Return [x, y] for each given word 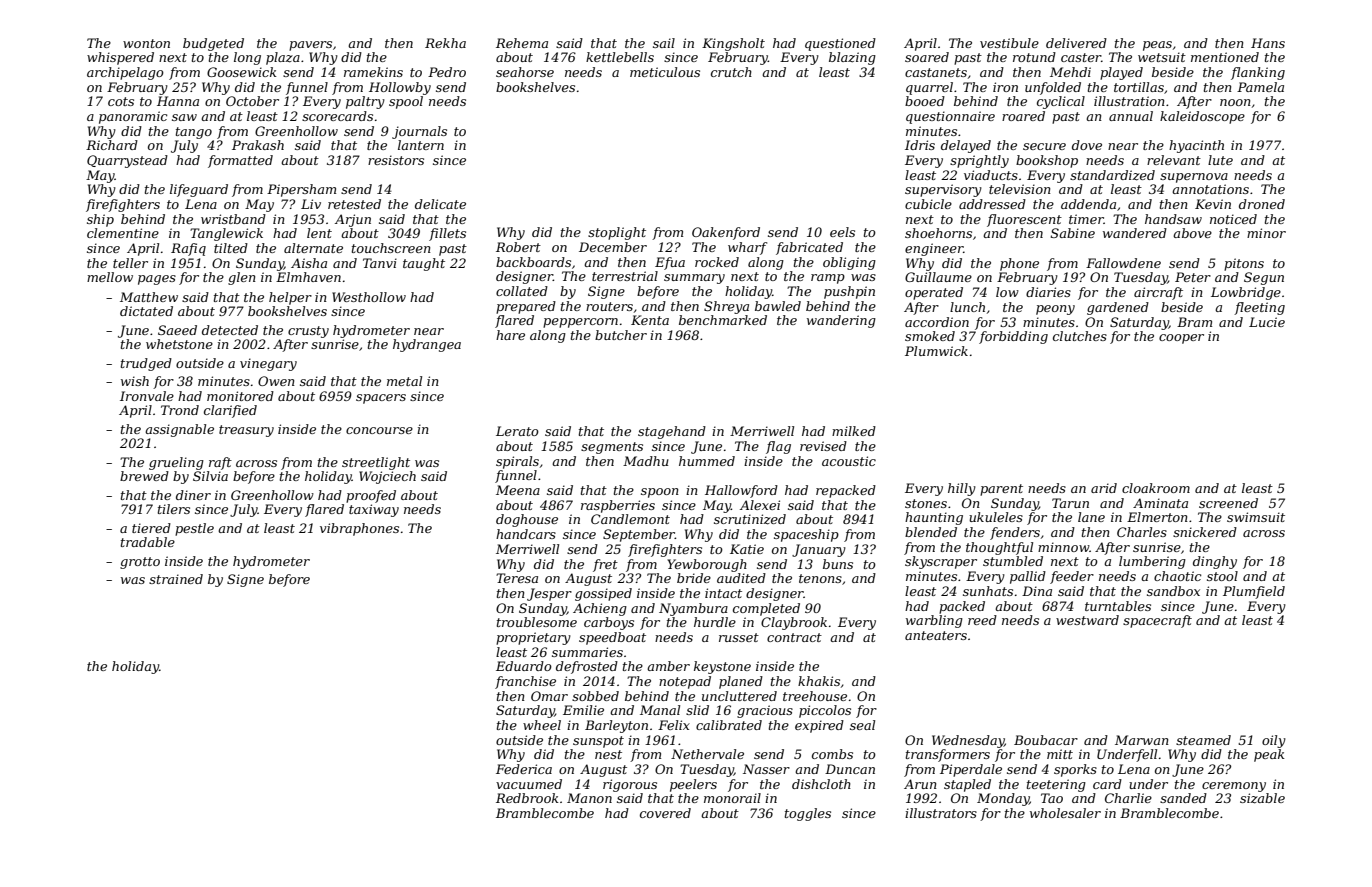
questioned [840, 44]
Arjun [353, 220]
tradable [148, 542]
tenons [820, 578]
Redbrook [527, 798]
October [252, 101]
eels [842, 232]
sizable [1262, 798]
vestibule [1009, 43]
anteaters [936, 635]
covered [665, 813]
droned [1262, 204]
